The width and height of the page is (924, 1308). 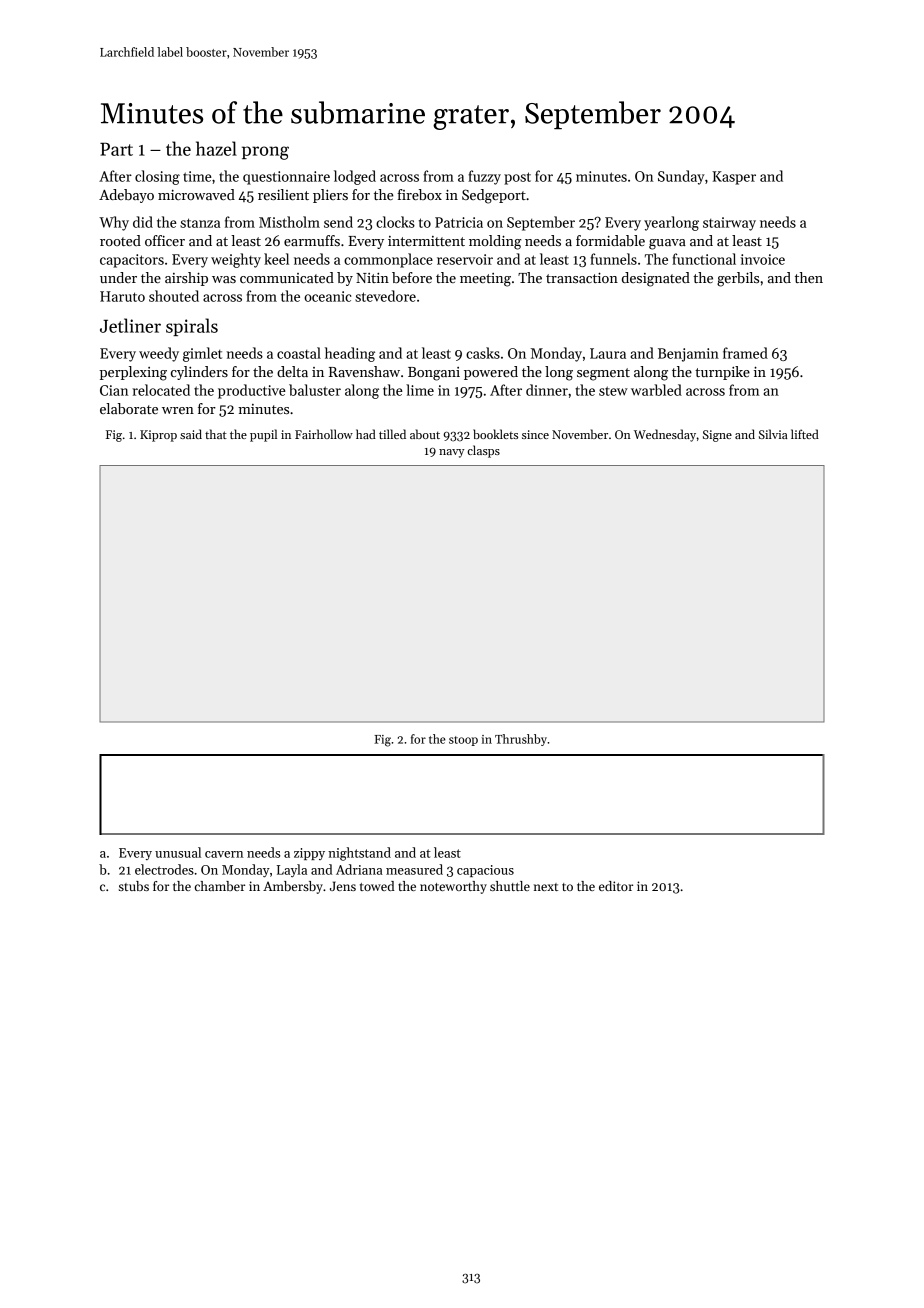 What do you see at coordinates (366, 434) in the page?
I see `had` at bounding box center [366, 434].
